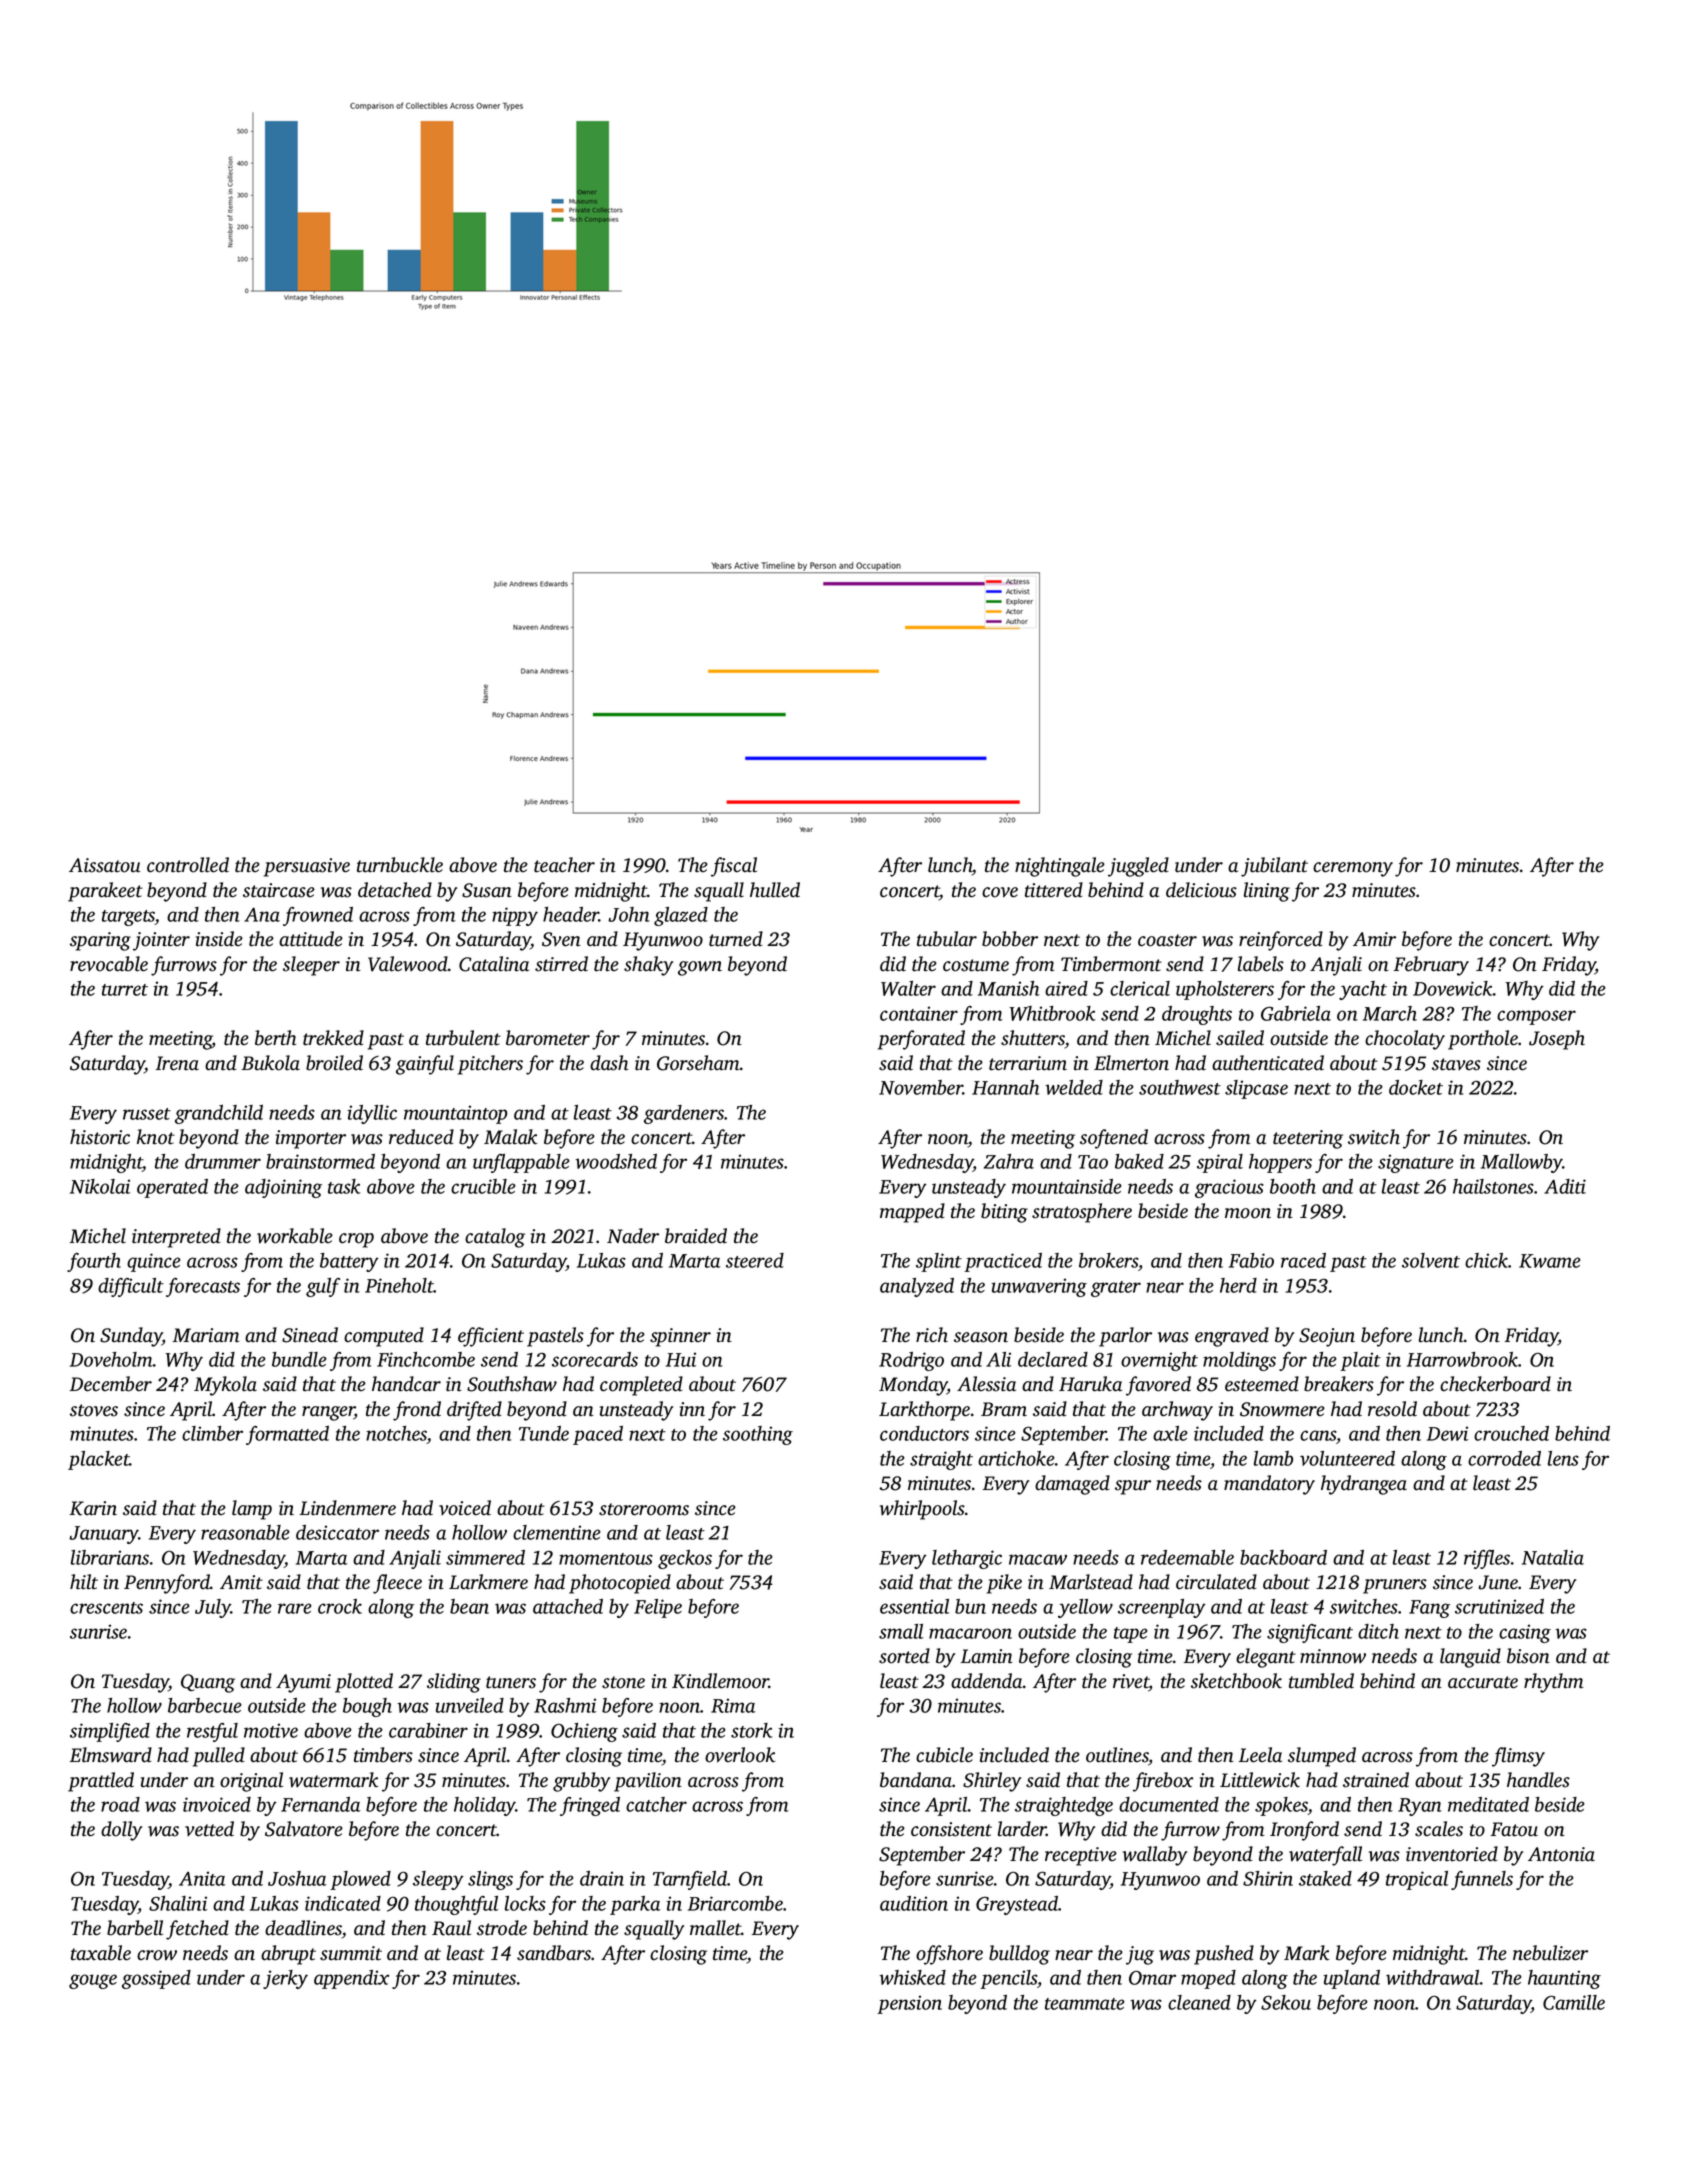 This page has height=2178, width=1683. What do you see at coordinates (1525, 1633) in the page?
I see `casing` at bounding box center [1525, 1633].
